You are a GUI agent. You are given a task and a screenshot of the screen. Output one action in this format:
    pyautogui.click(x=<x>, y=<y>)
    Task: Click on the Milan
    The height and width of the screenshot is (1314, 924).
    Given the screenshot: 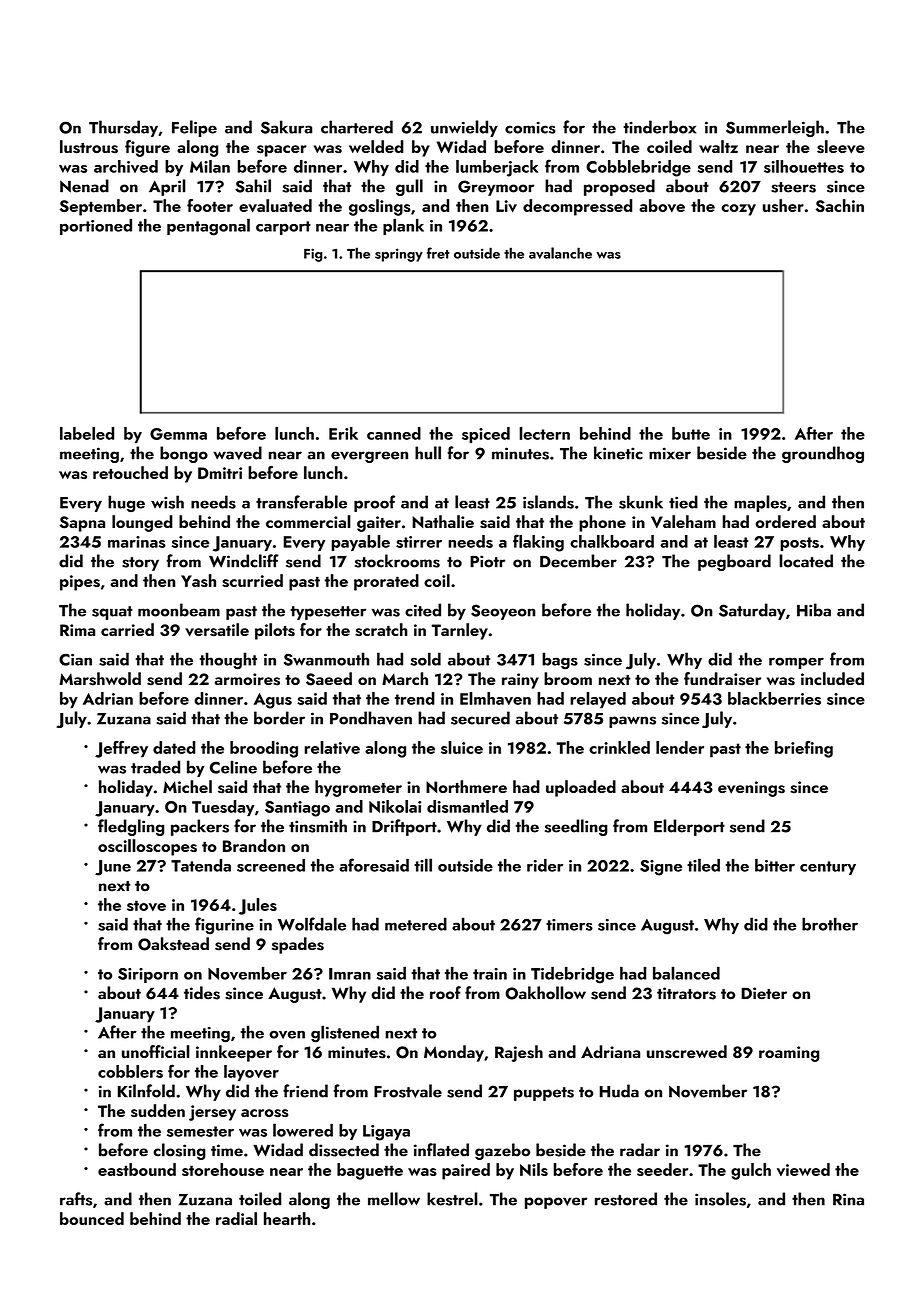 What is the action you would take?
    pyautogui.click(x=210, y=166)
